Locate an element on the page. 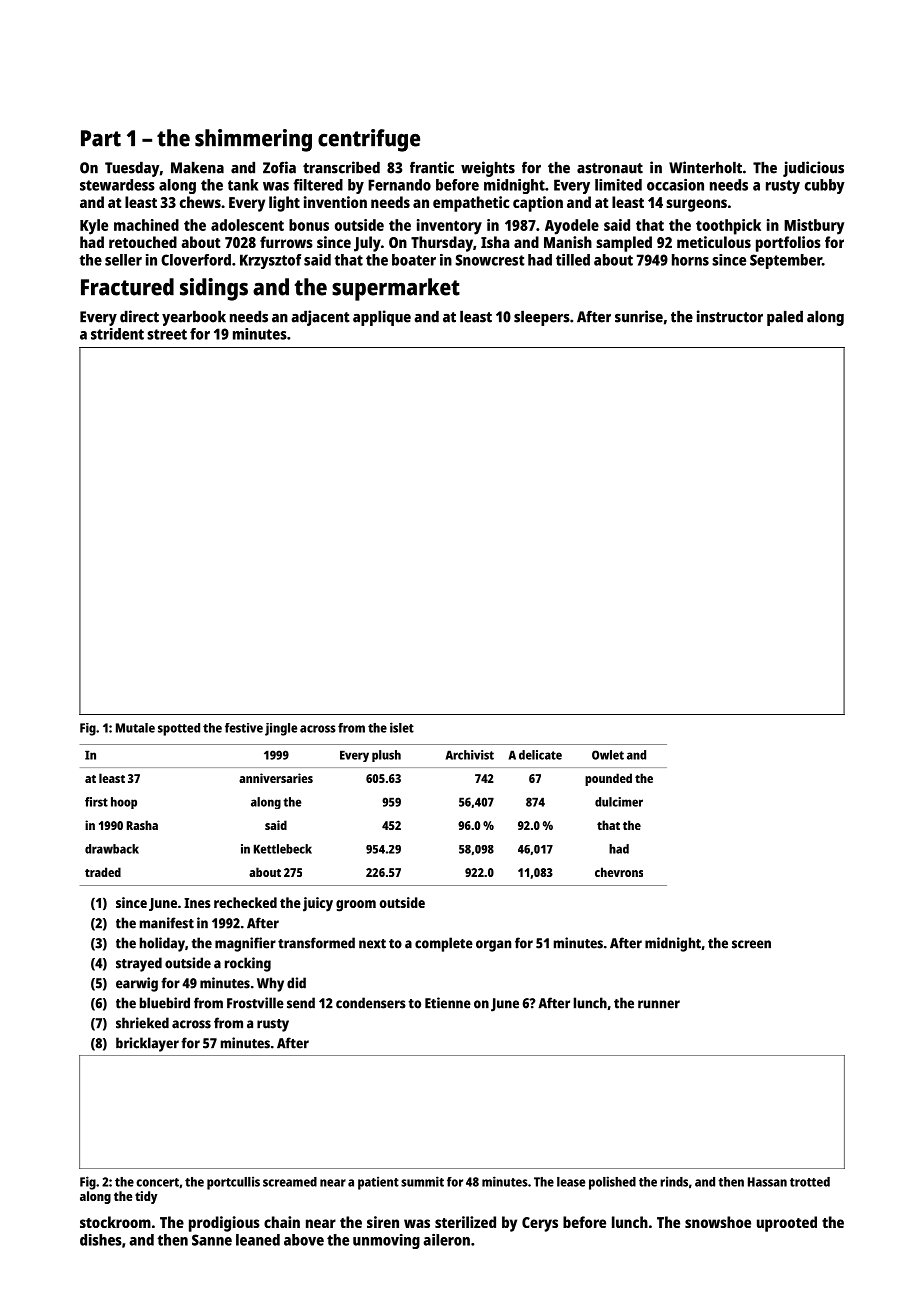  Winterholt is located at coordinates (705, 167).
